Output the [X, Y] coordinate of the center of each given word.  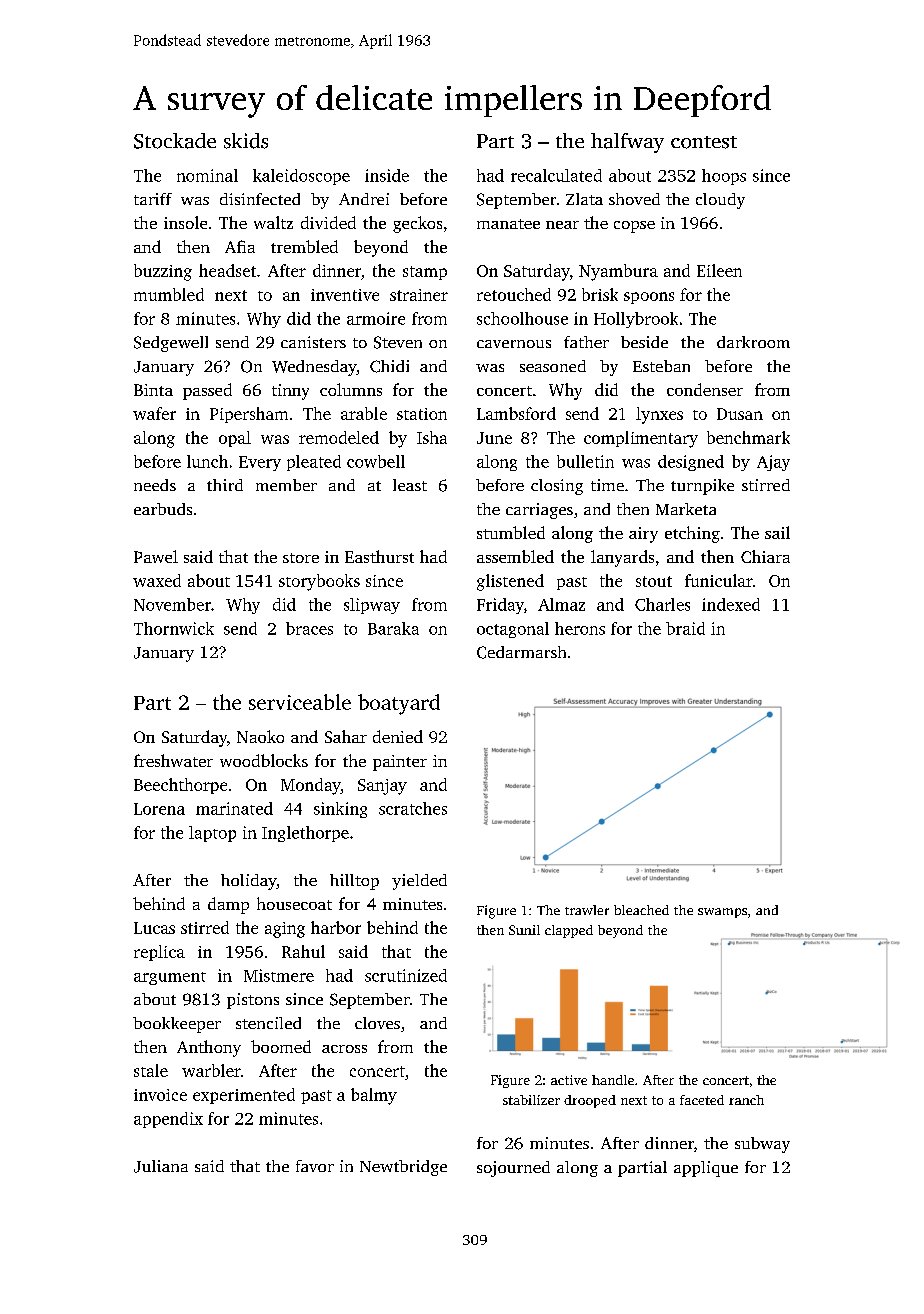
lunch [207, 461]
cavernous [514, 344]
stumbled [511, 532]
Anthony [209, 1048]
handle [613, 1080]
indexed [731, 604]
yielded [419, 882]
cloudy [720, 201]
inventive [345, 295]
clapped [569, 931]
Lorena [159, 809]
